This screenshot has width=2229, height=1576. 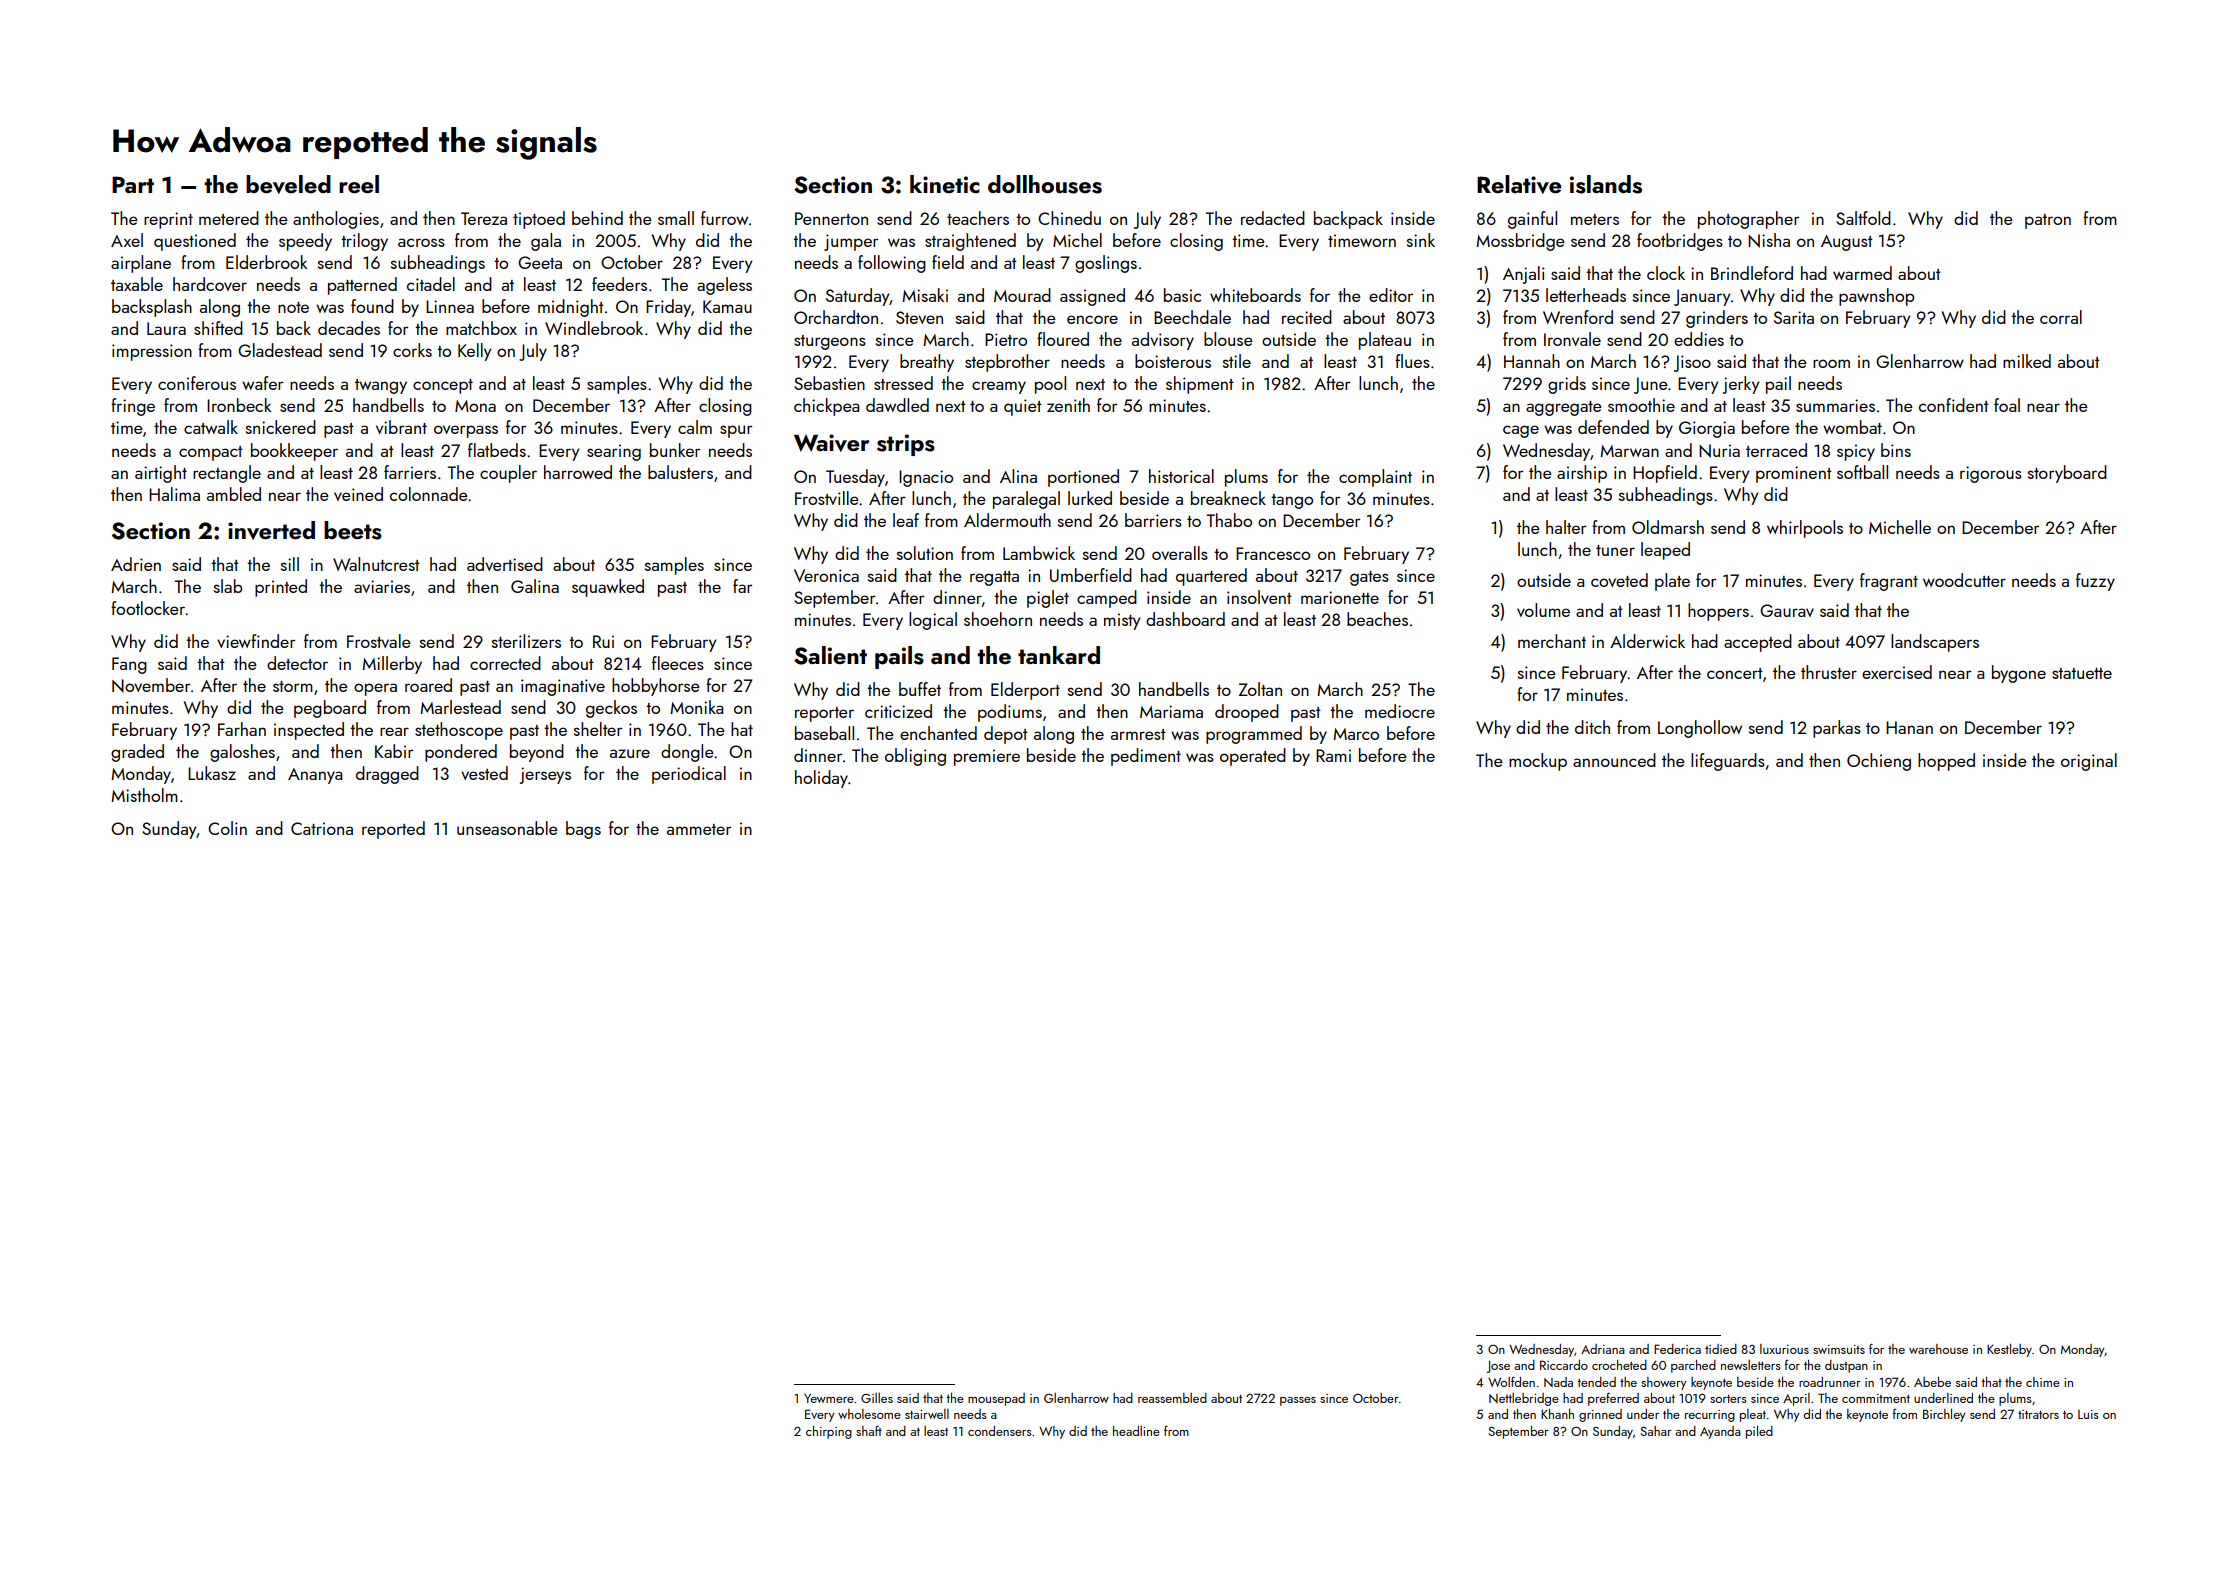 What do you see at coordinates (598, 729) in the screenshot?
I see `shelter` at bounding box center [598, 729].
